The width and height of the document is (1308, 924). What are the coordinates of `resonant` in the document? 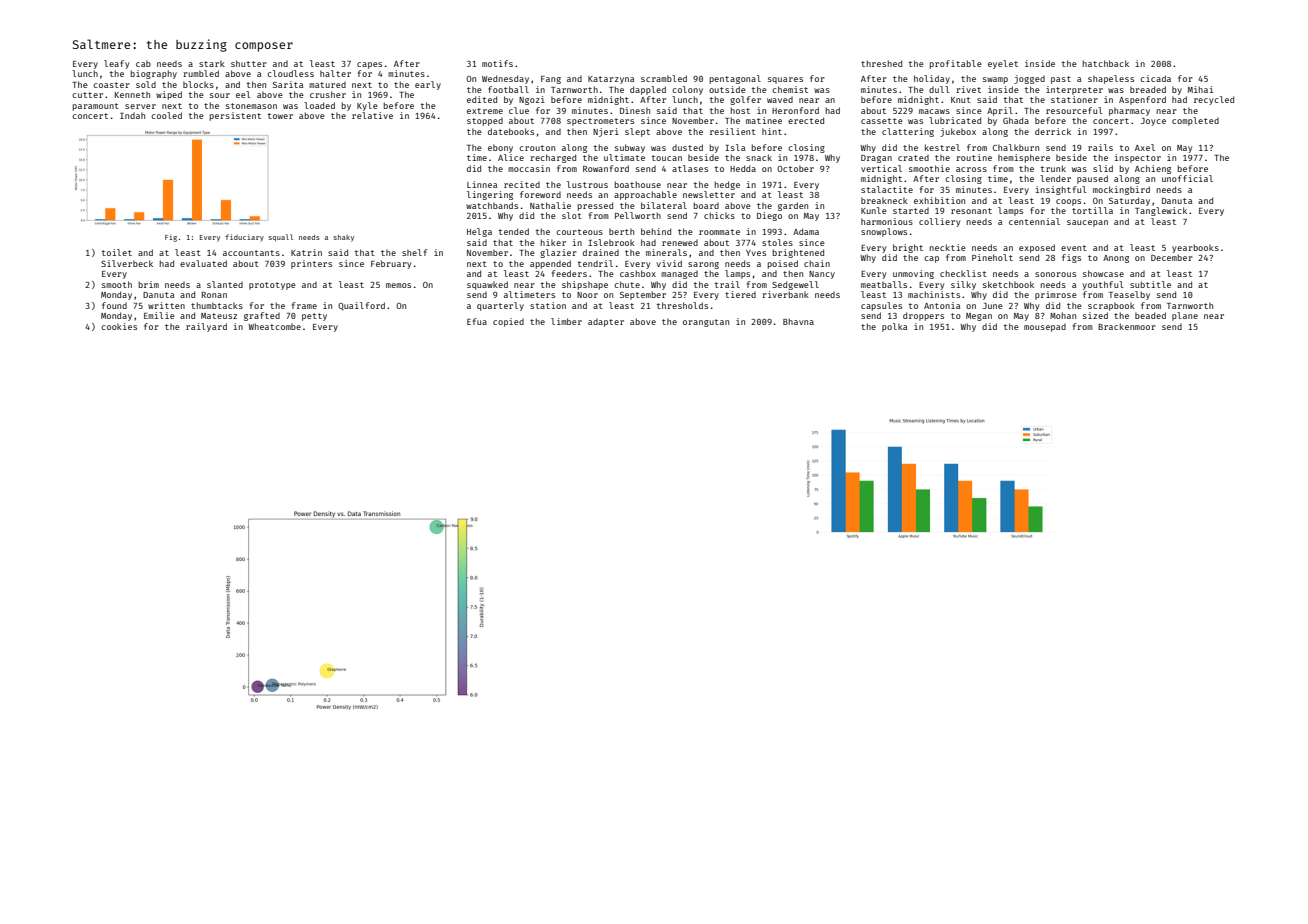 It's located at (971, 211).
